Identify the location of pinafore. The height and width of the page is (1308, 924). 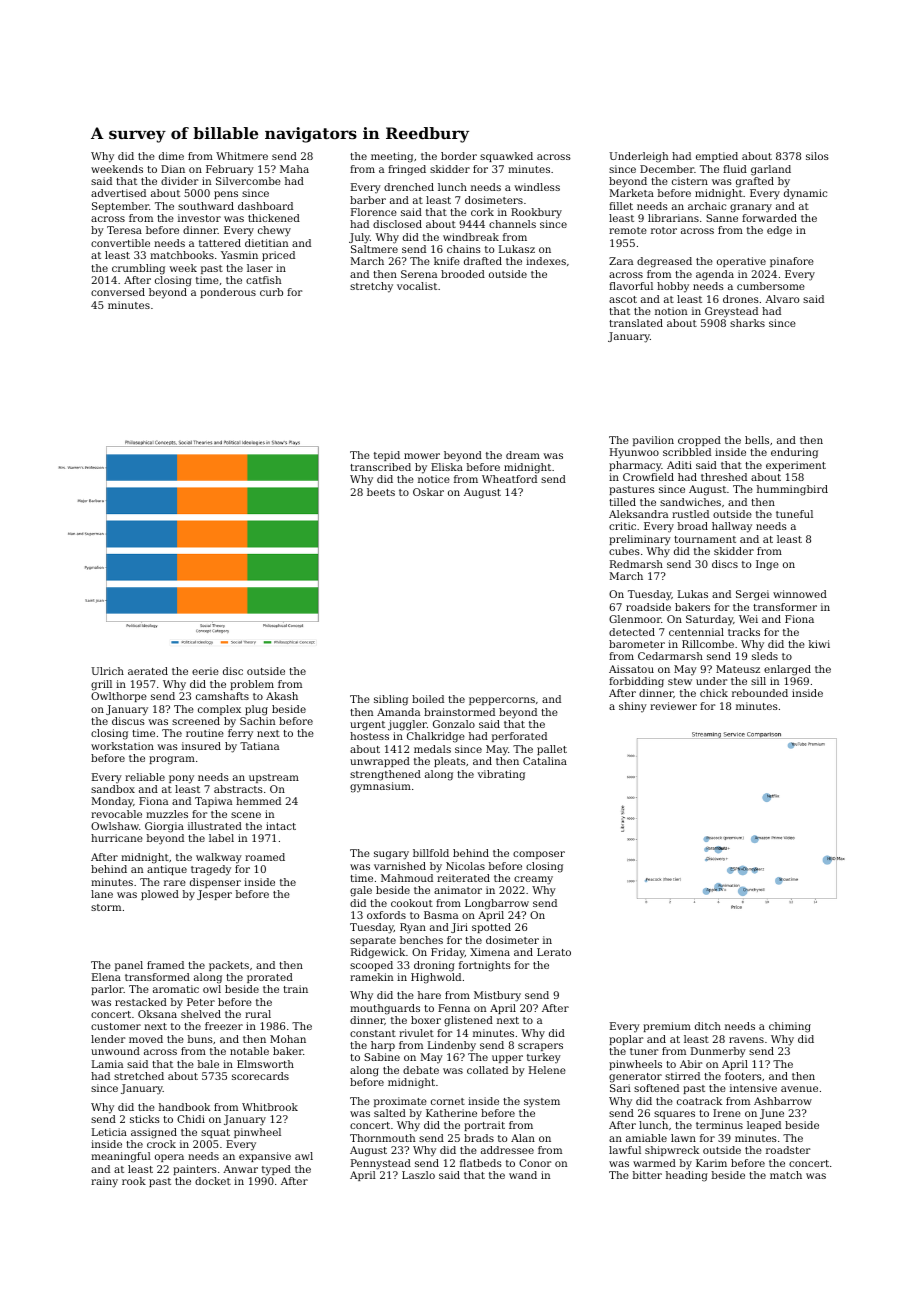
(792, 262).
